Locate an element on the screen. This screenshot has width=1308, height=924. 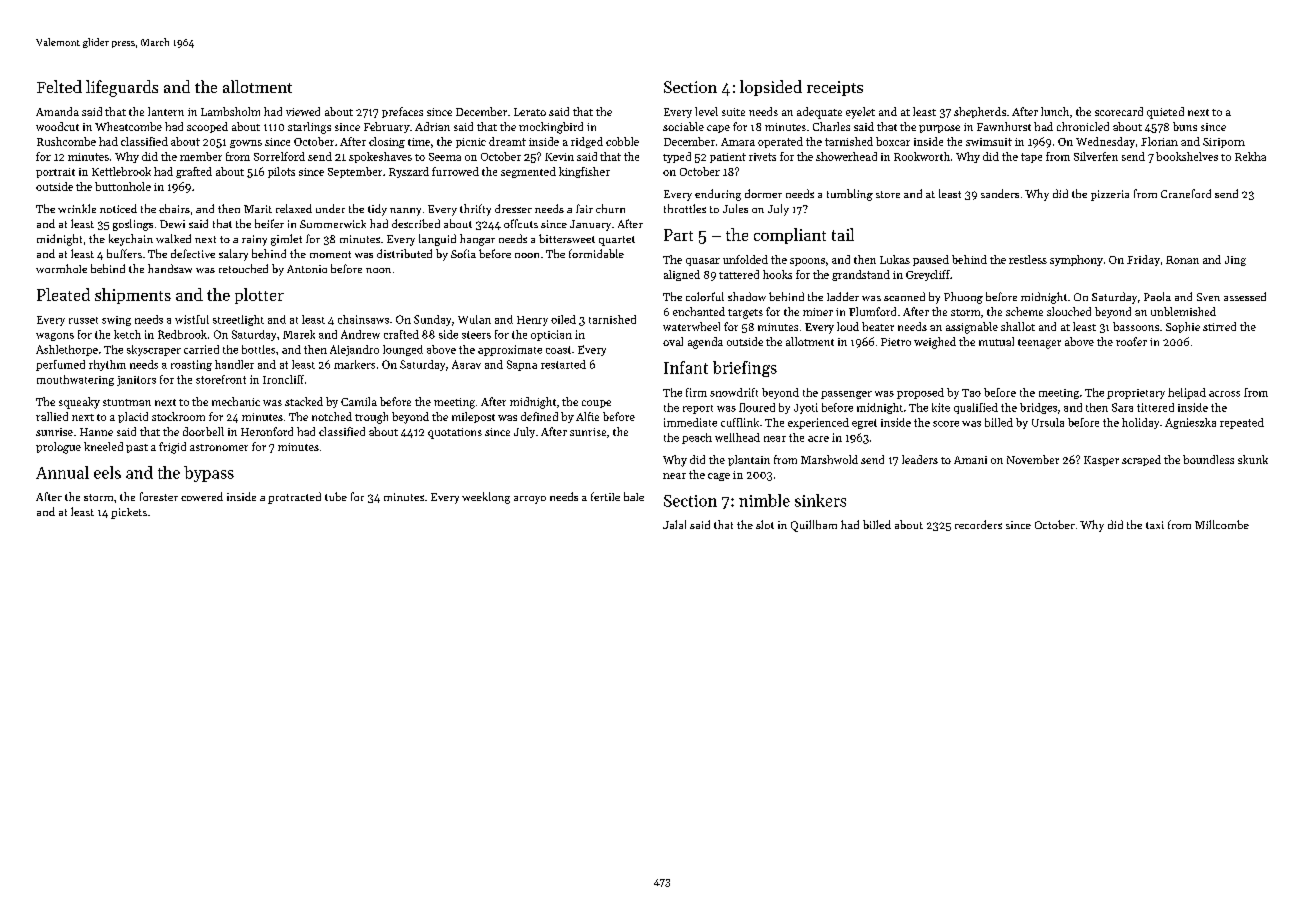
Millcombe is located at coordinates (1222, 524).
